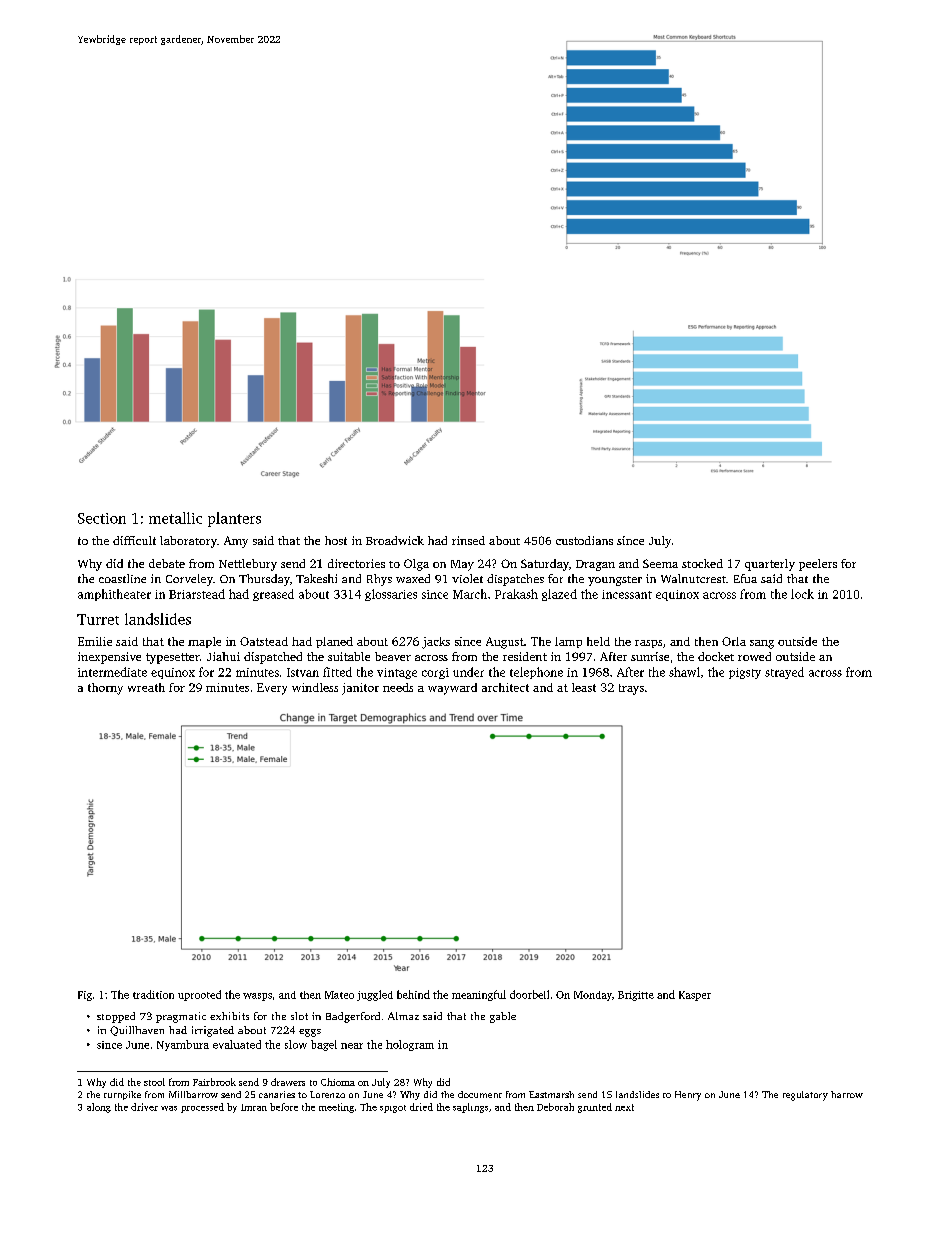 The width and height of the image is (952, 1233). What do you see at coordinates (695, 996) in the image?
I see `Kasper` at bounding box center [695, 996].
